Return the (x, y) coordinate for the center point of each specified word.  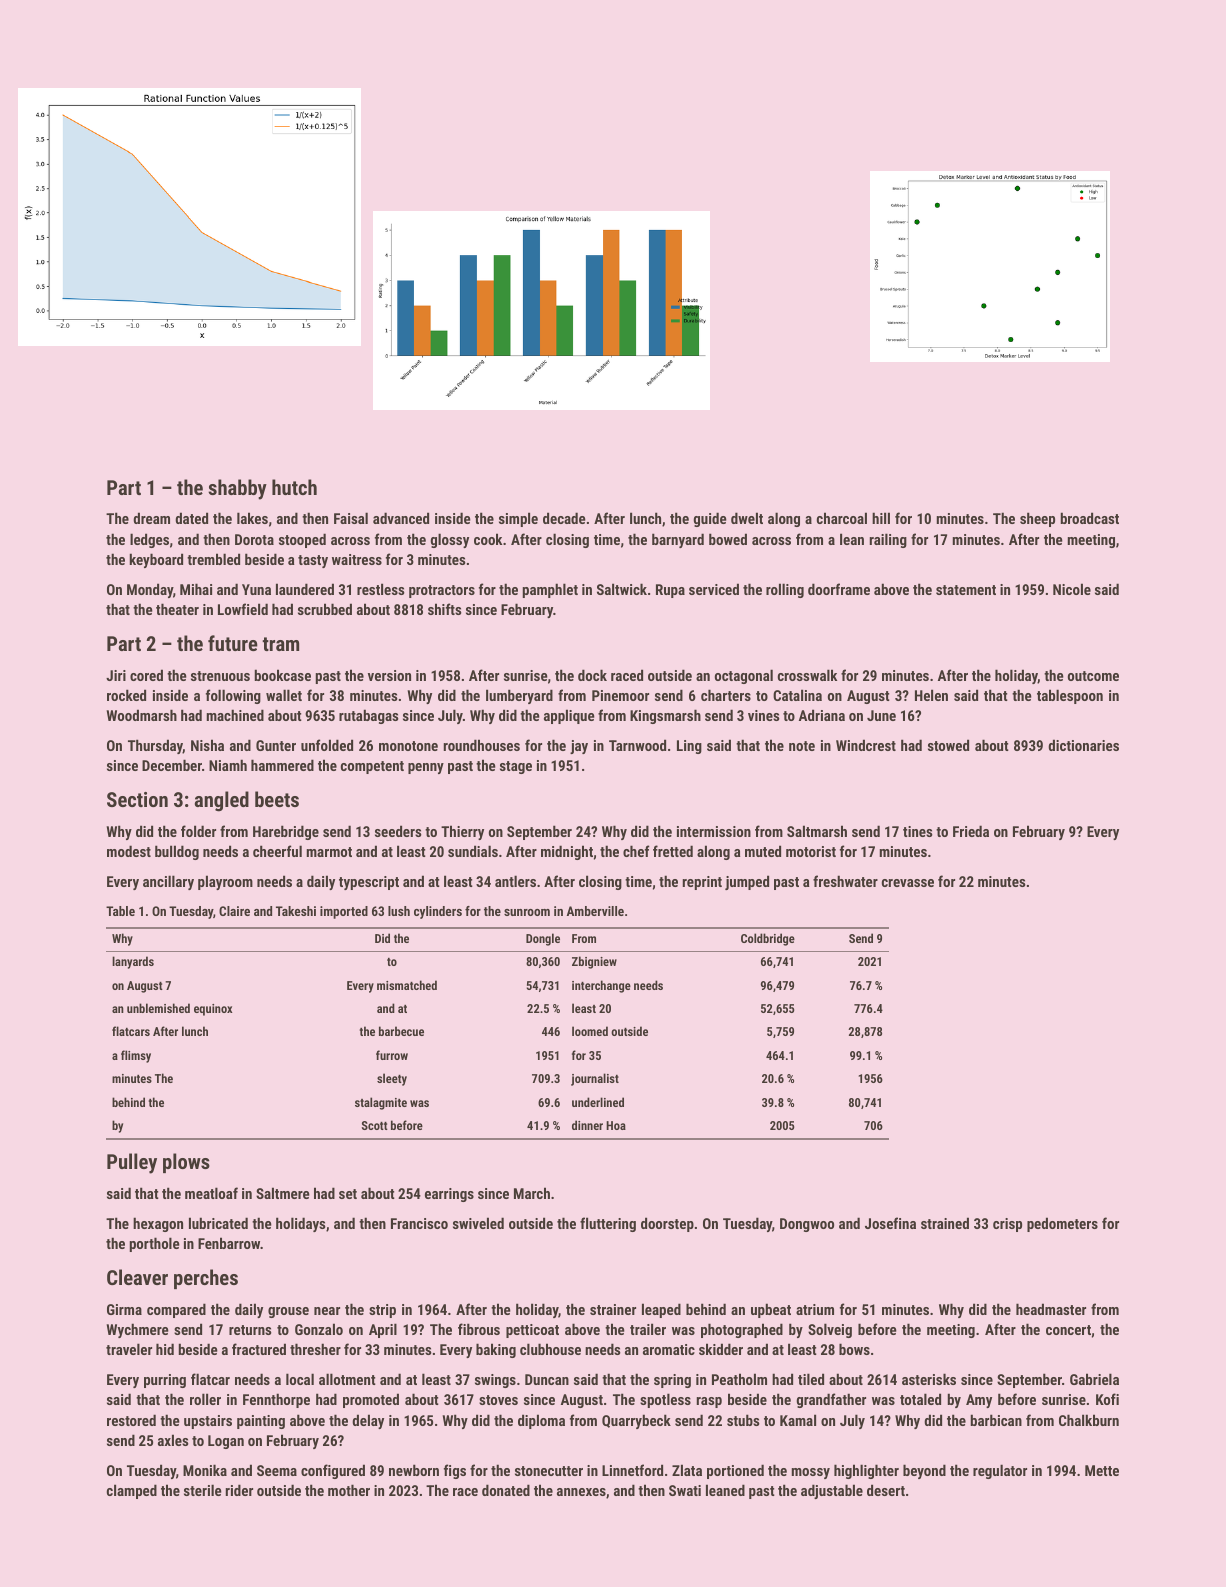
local (300, 1379)
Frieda (971, 831)
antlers (515, 881)
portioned (735, 1471)
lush (399, 911)
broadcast (1090, 518)
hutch (294, 487)
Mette (1102, 1470)
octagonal (744, 676)
